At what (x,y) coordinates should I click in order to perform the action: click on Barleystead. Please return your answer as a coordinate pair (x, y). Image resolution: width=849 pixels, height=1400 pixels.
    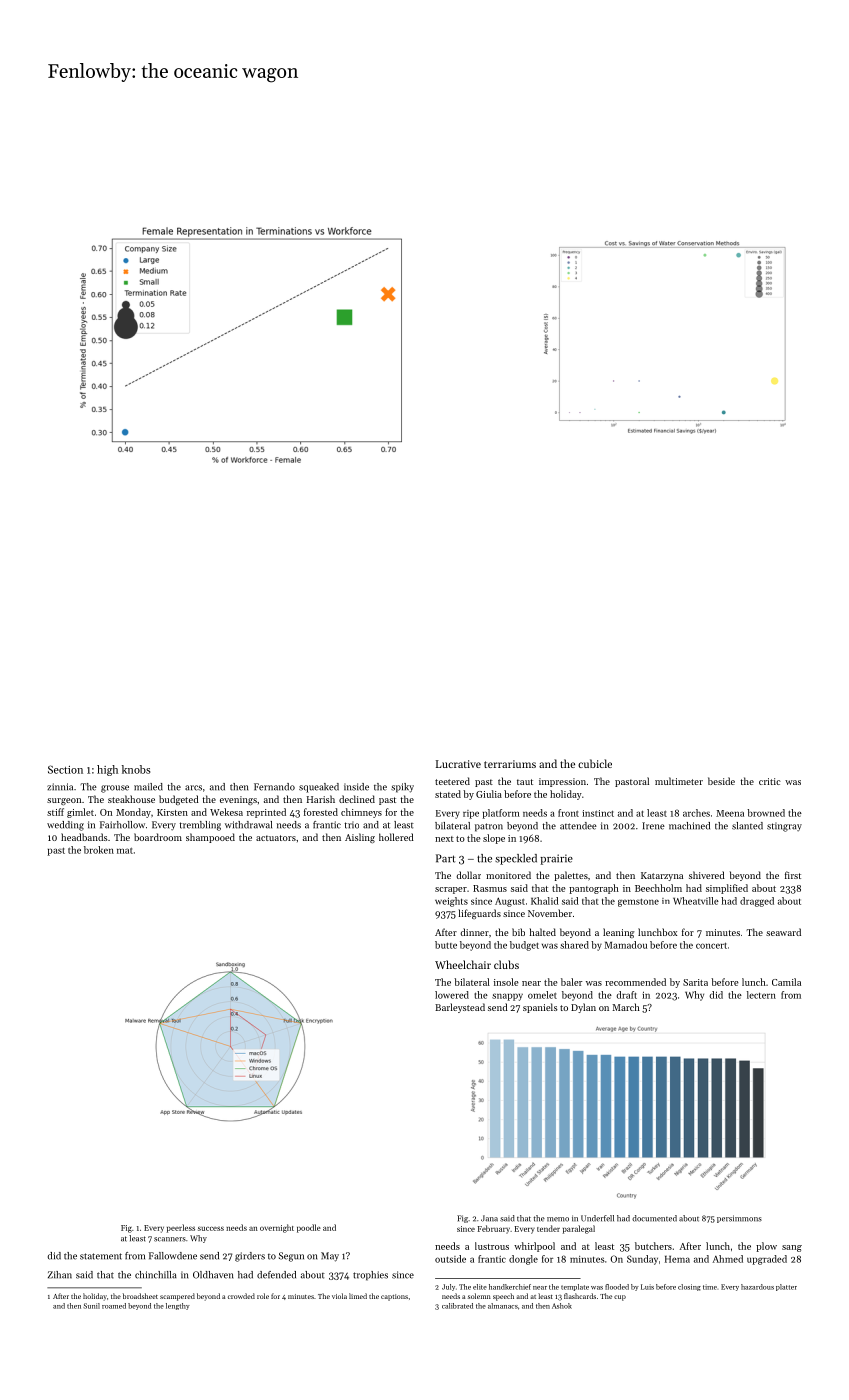
    Looking at the image, I should click on (460, 1008).
